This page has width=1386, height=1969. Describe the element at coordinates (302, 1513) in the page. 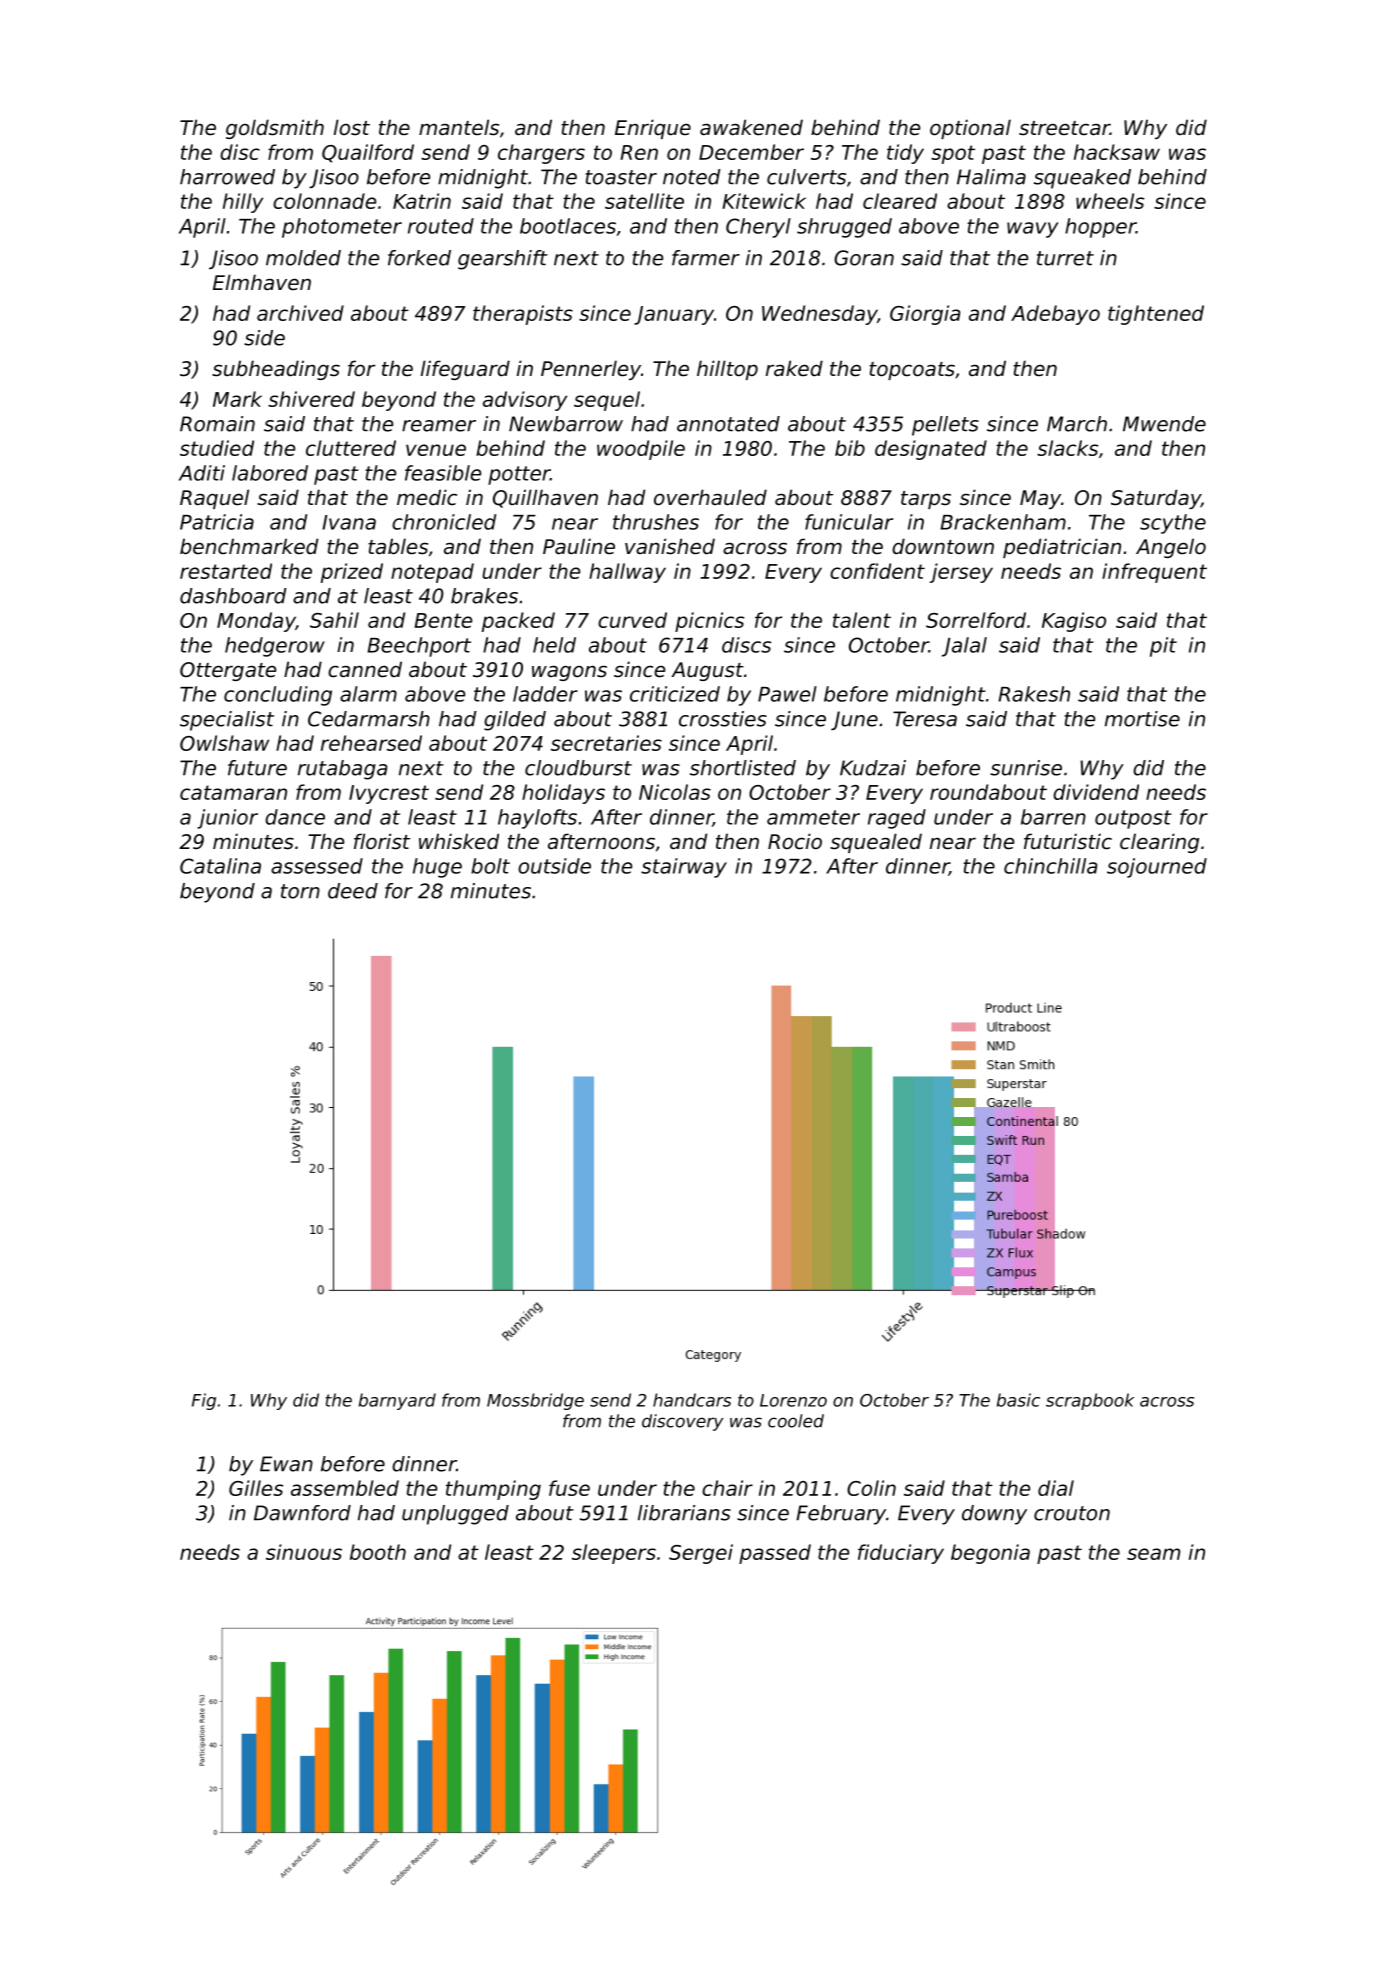

I see `Dawnford` at that location.
